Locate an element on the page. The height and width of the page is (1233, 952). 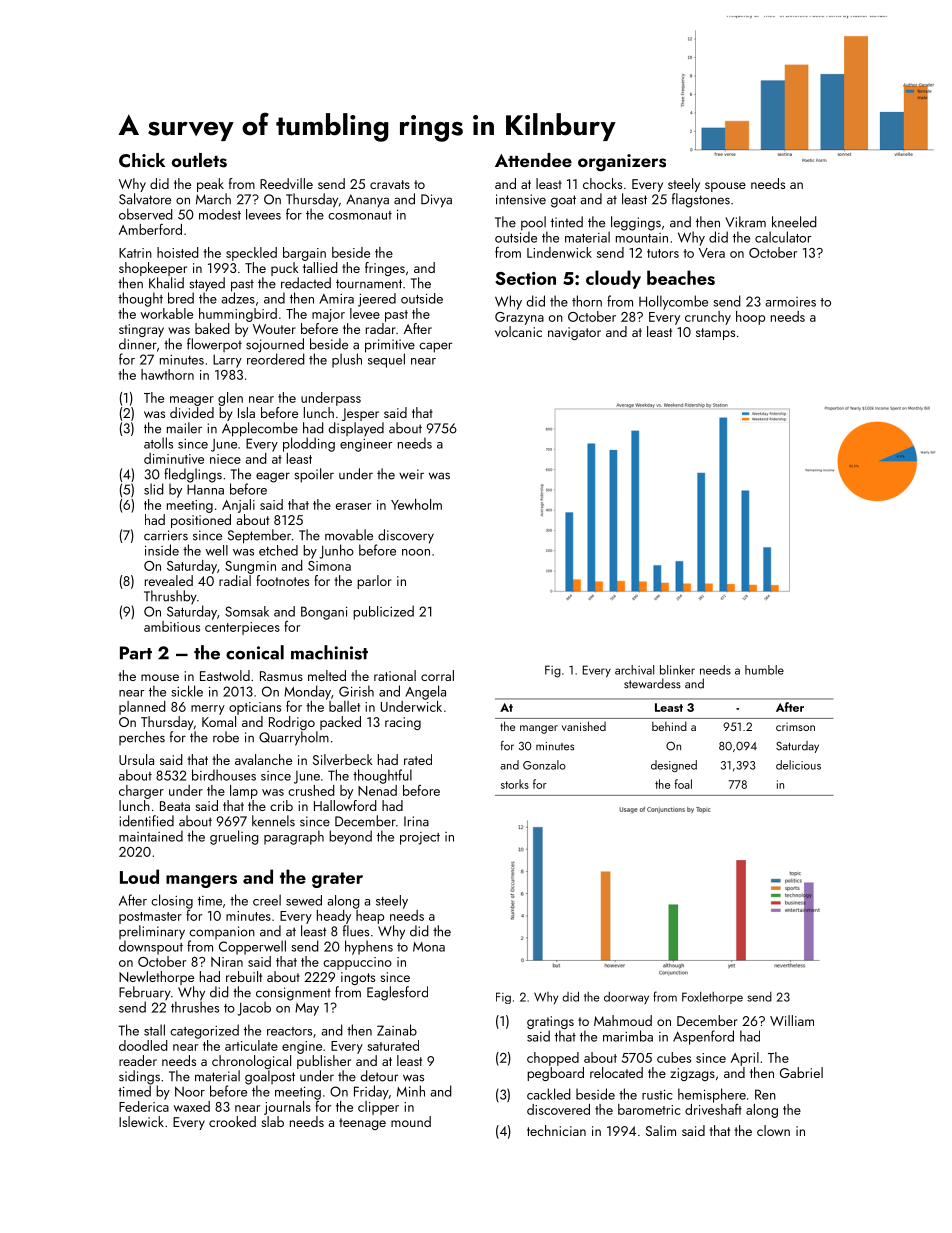
hummingbird is located at coordinates (238, 315).
